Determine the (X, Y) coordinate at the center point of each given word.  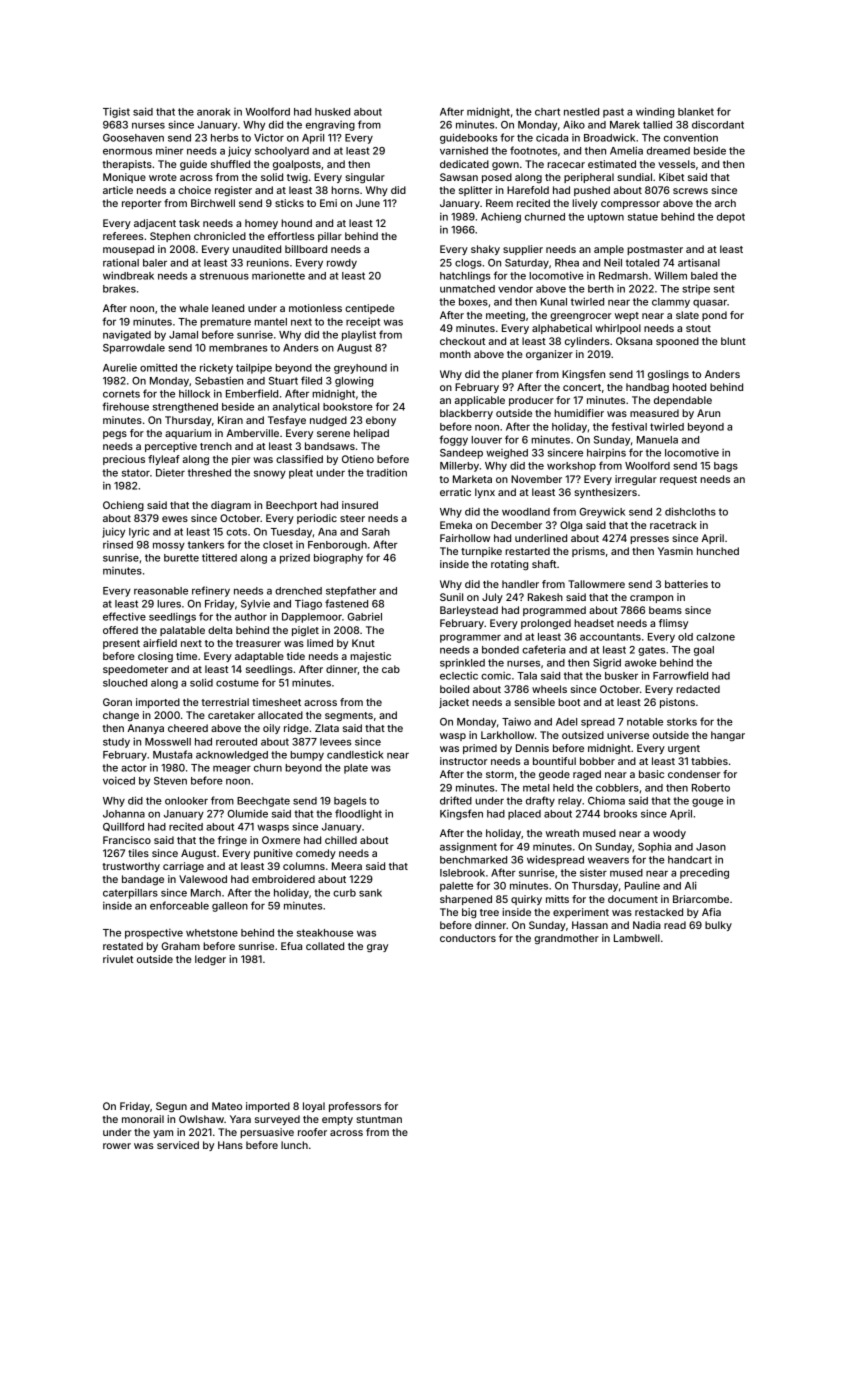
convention (691, 138)
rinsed (118, 545)
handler (520, 584)
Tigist (116, 112)
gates (651, 651)
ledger (210, 960)
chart (547, 112)
